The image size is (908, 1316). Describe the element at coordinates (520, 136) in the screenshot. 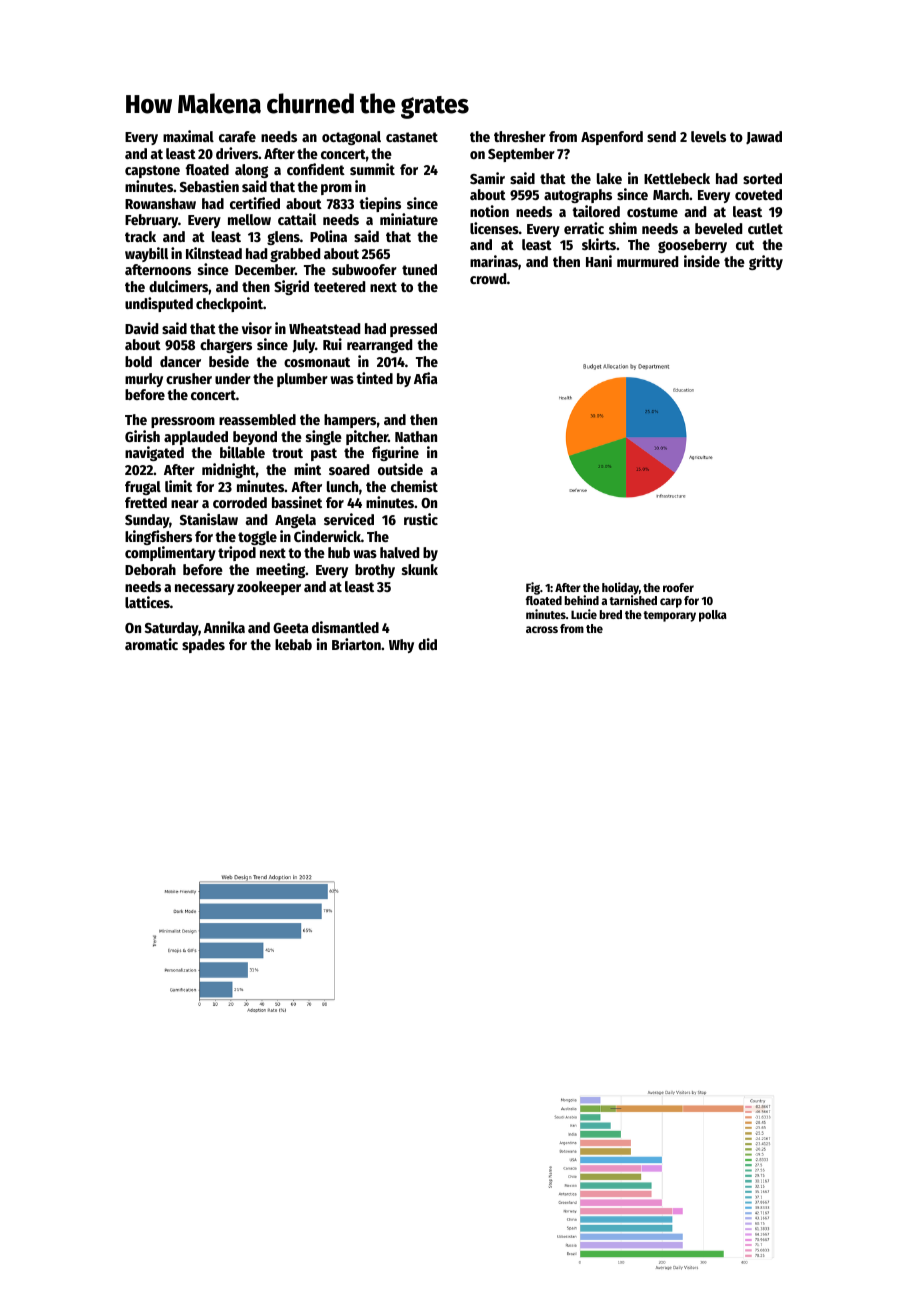

I see `thresher` at that location.
